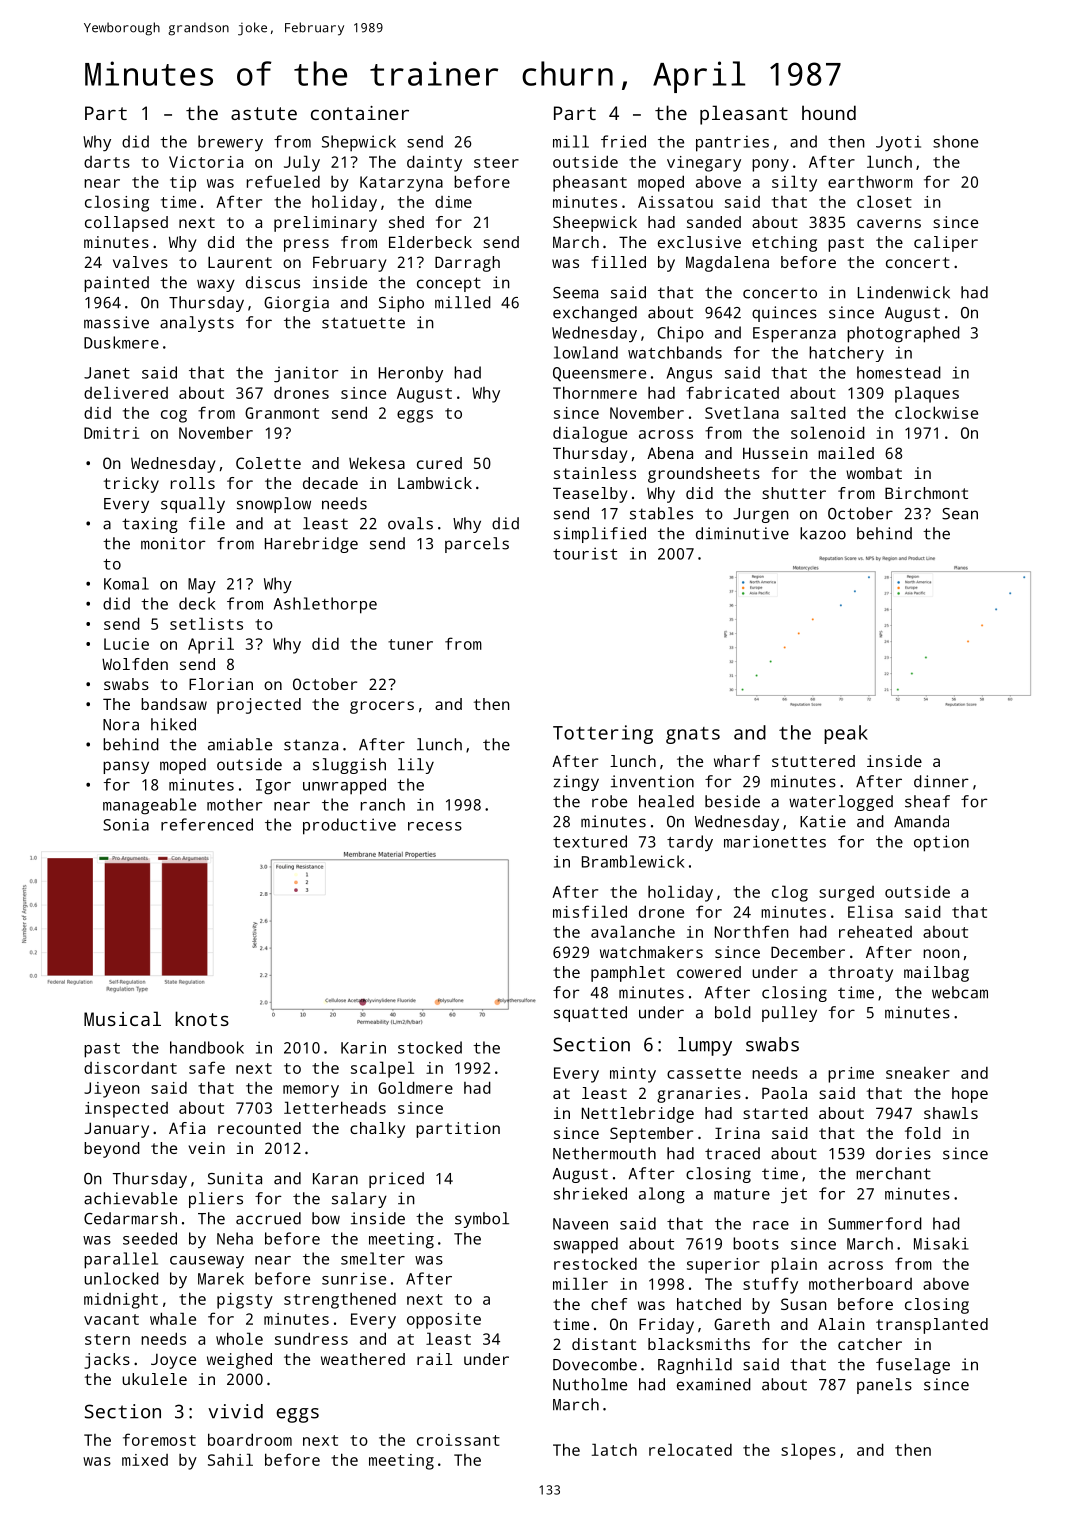 The height and width of the image is (1522, 1076). Describe the element at coordinates (960, 514) in the image. I see `Sean` at that location.
